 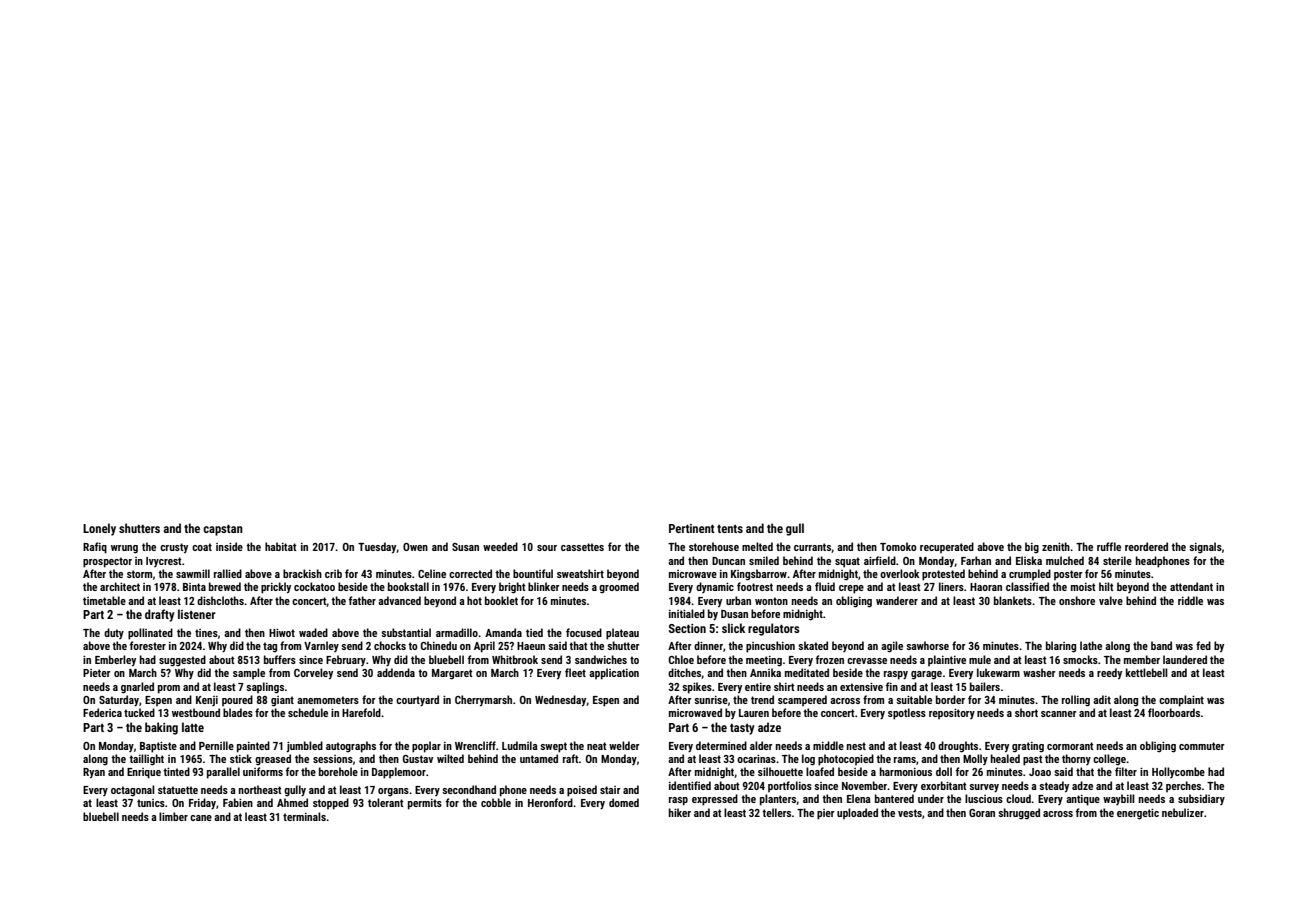 What do you see at coordinates (1190, 600) in the screenshot?
I see `riddle` at bounding box center [1190, 600].
